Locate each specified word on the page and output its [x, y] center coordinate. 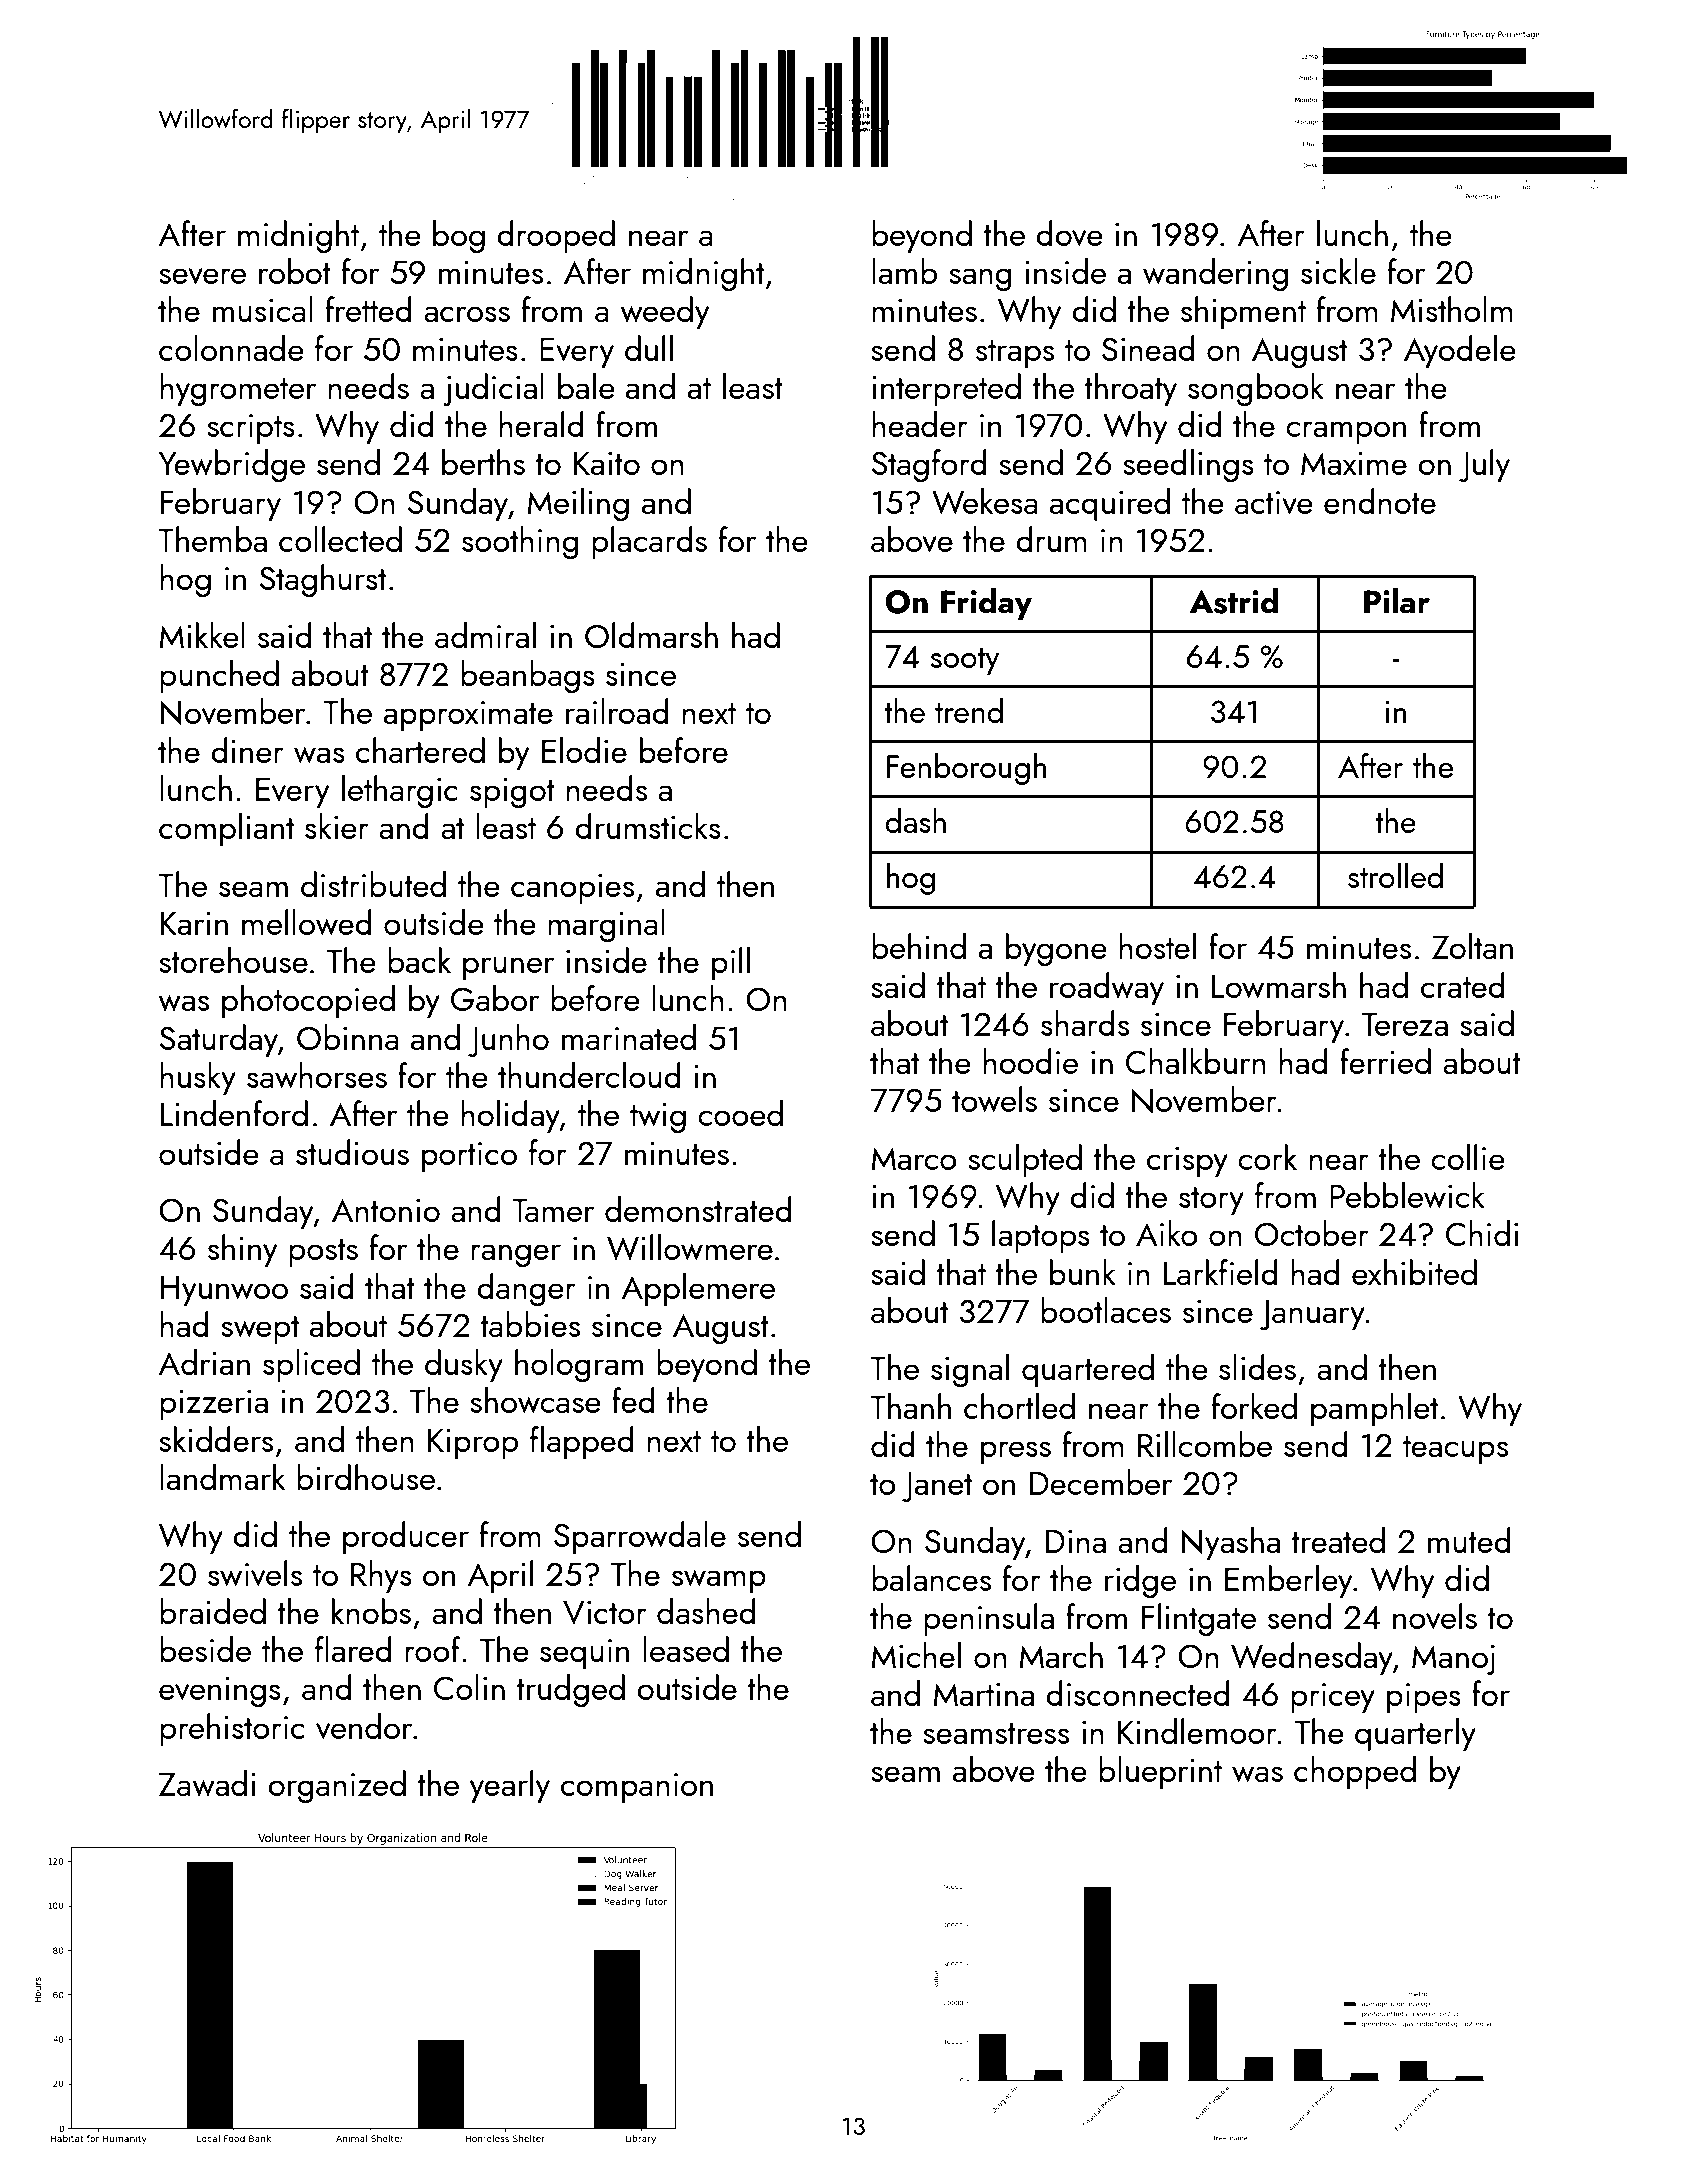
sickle [1338, 271]
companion [637, 1788]
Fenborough [966, 769]
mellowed [307, 922]
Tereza [1405, 1024]
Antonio [386, 1210]
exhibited [1414, 1272]
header [920, 424]
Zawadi [207, 1783]
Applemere [698, 1289]
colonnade [231, 348]
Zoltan [1472, 946]
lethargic [400, 791]
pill [731, 963]
